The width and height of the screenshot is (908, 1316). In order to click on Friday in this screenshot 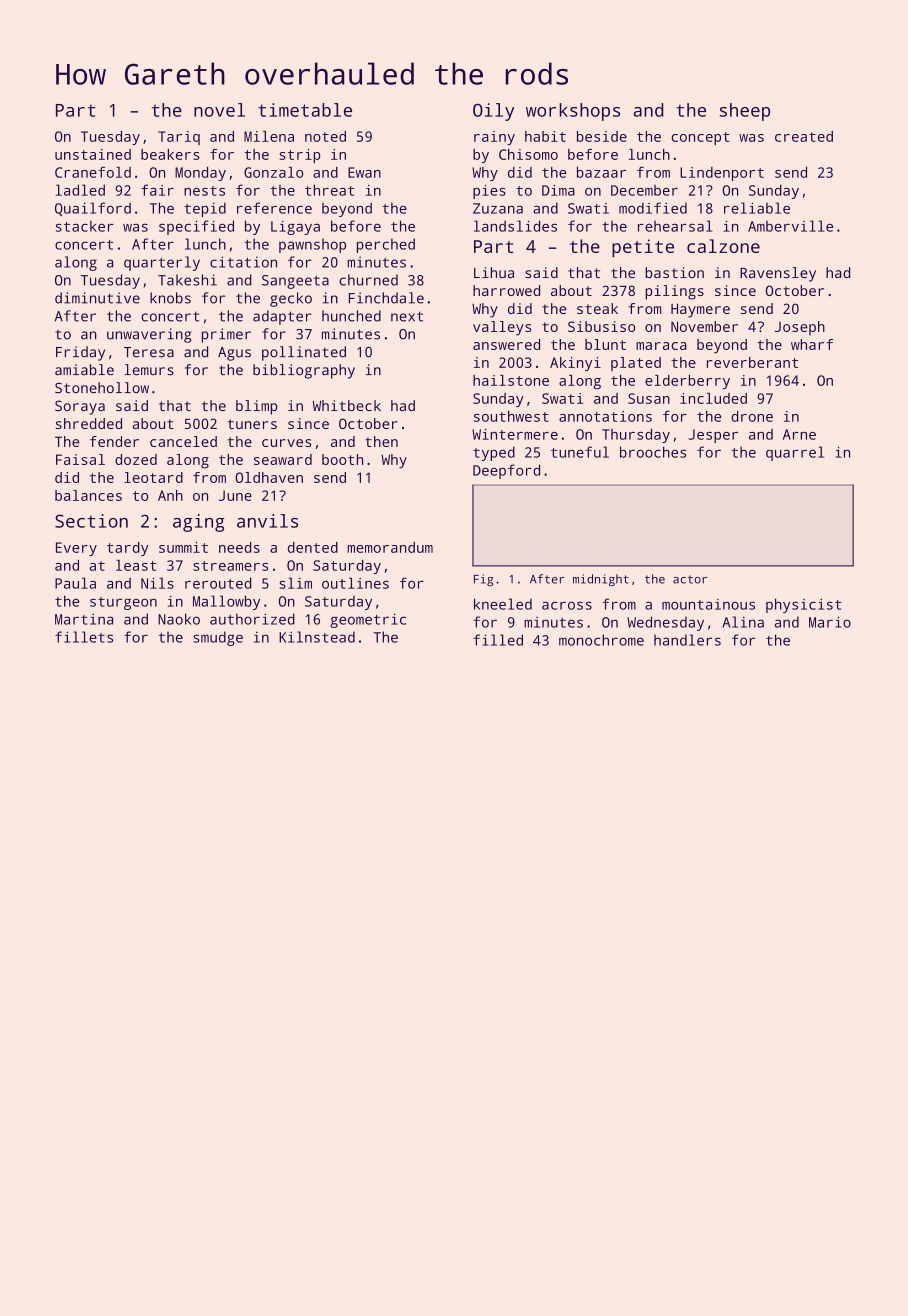, I will do `click(80, 353)`.
